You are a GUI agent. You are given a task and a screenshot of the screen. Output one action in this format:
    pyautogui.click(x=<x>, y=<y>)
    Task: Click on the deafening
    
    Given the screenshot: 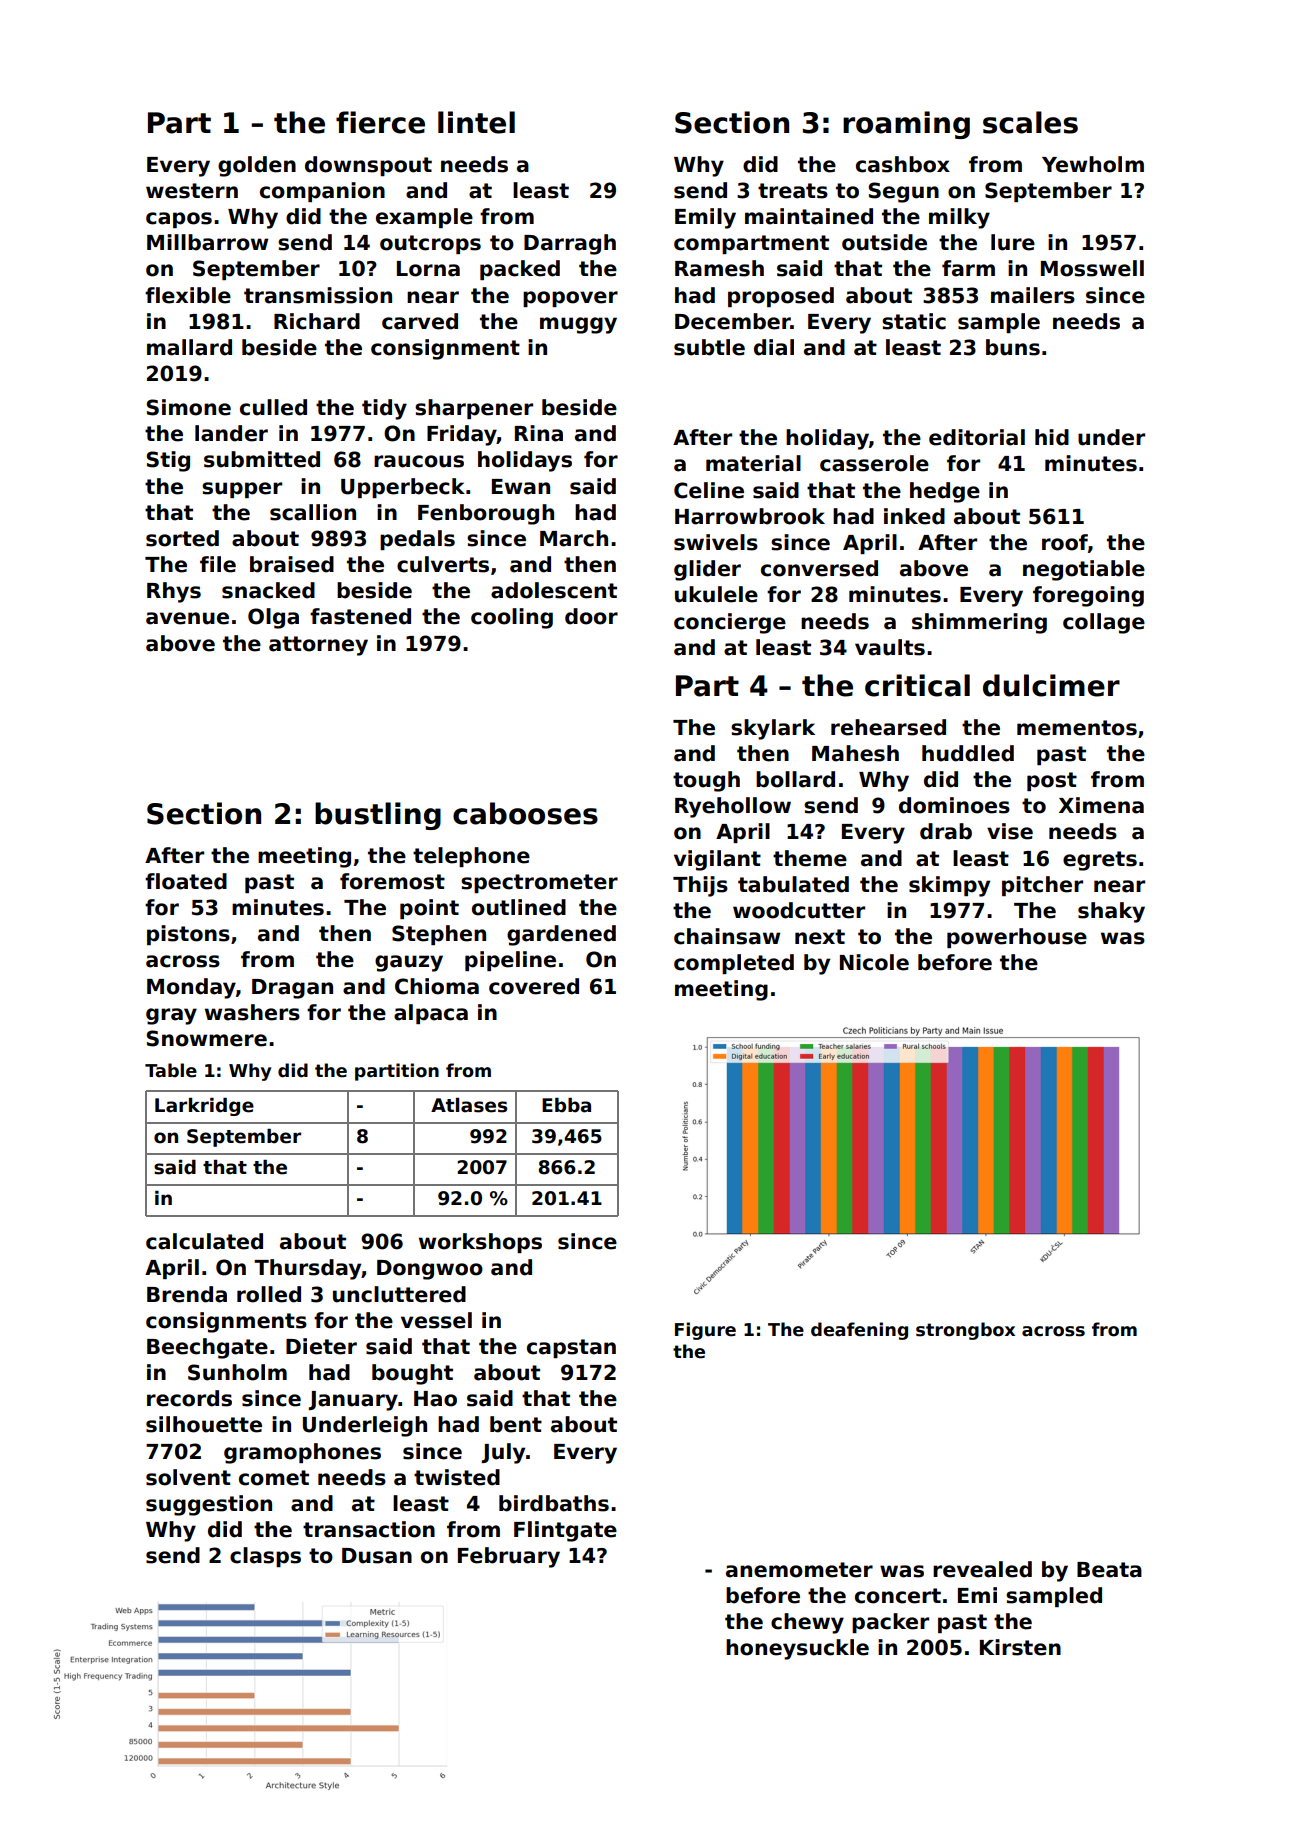 What is the action you would take?
    pyautogui.click(x=859, y=1331)
